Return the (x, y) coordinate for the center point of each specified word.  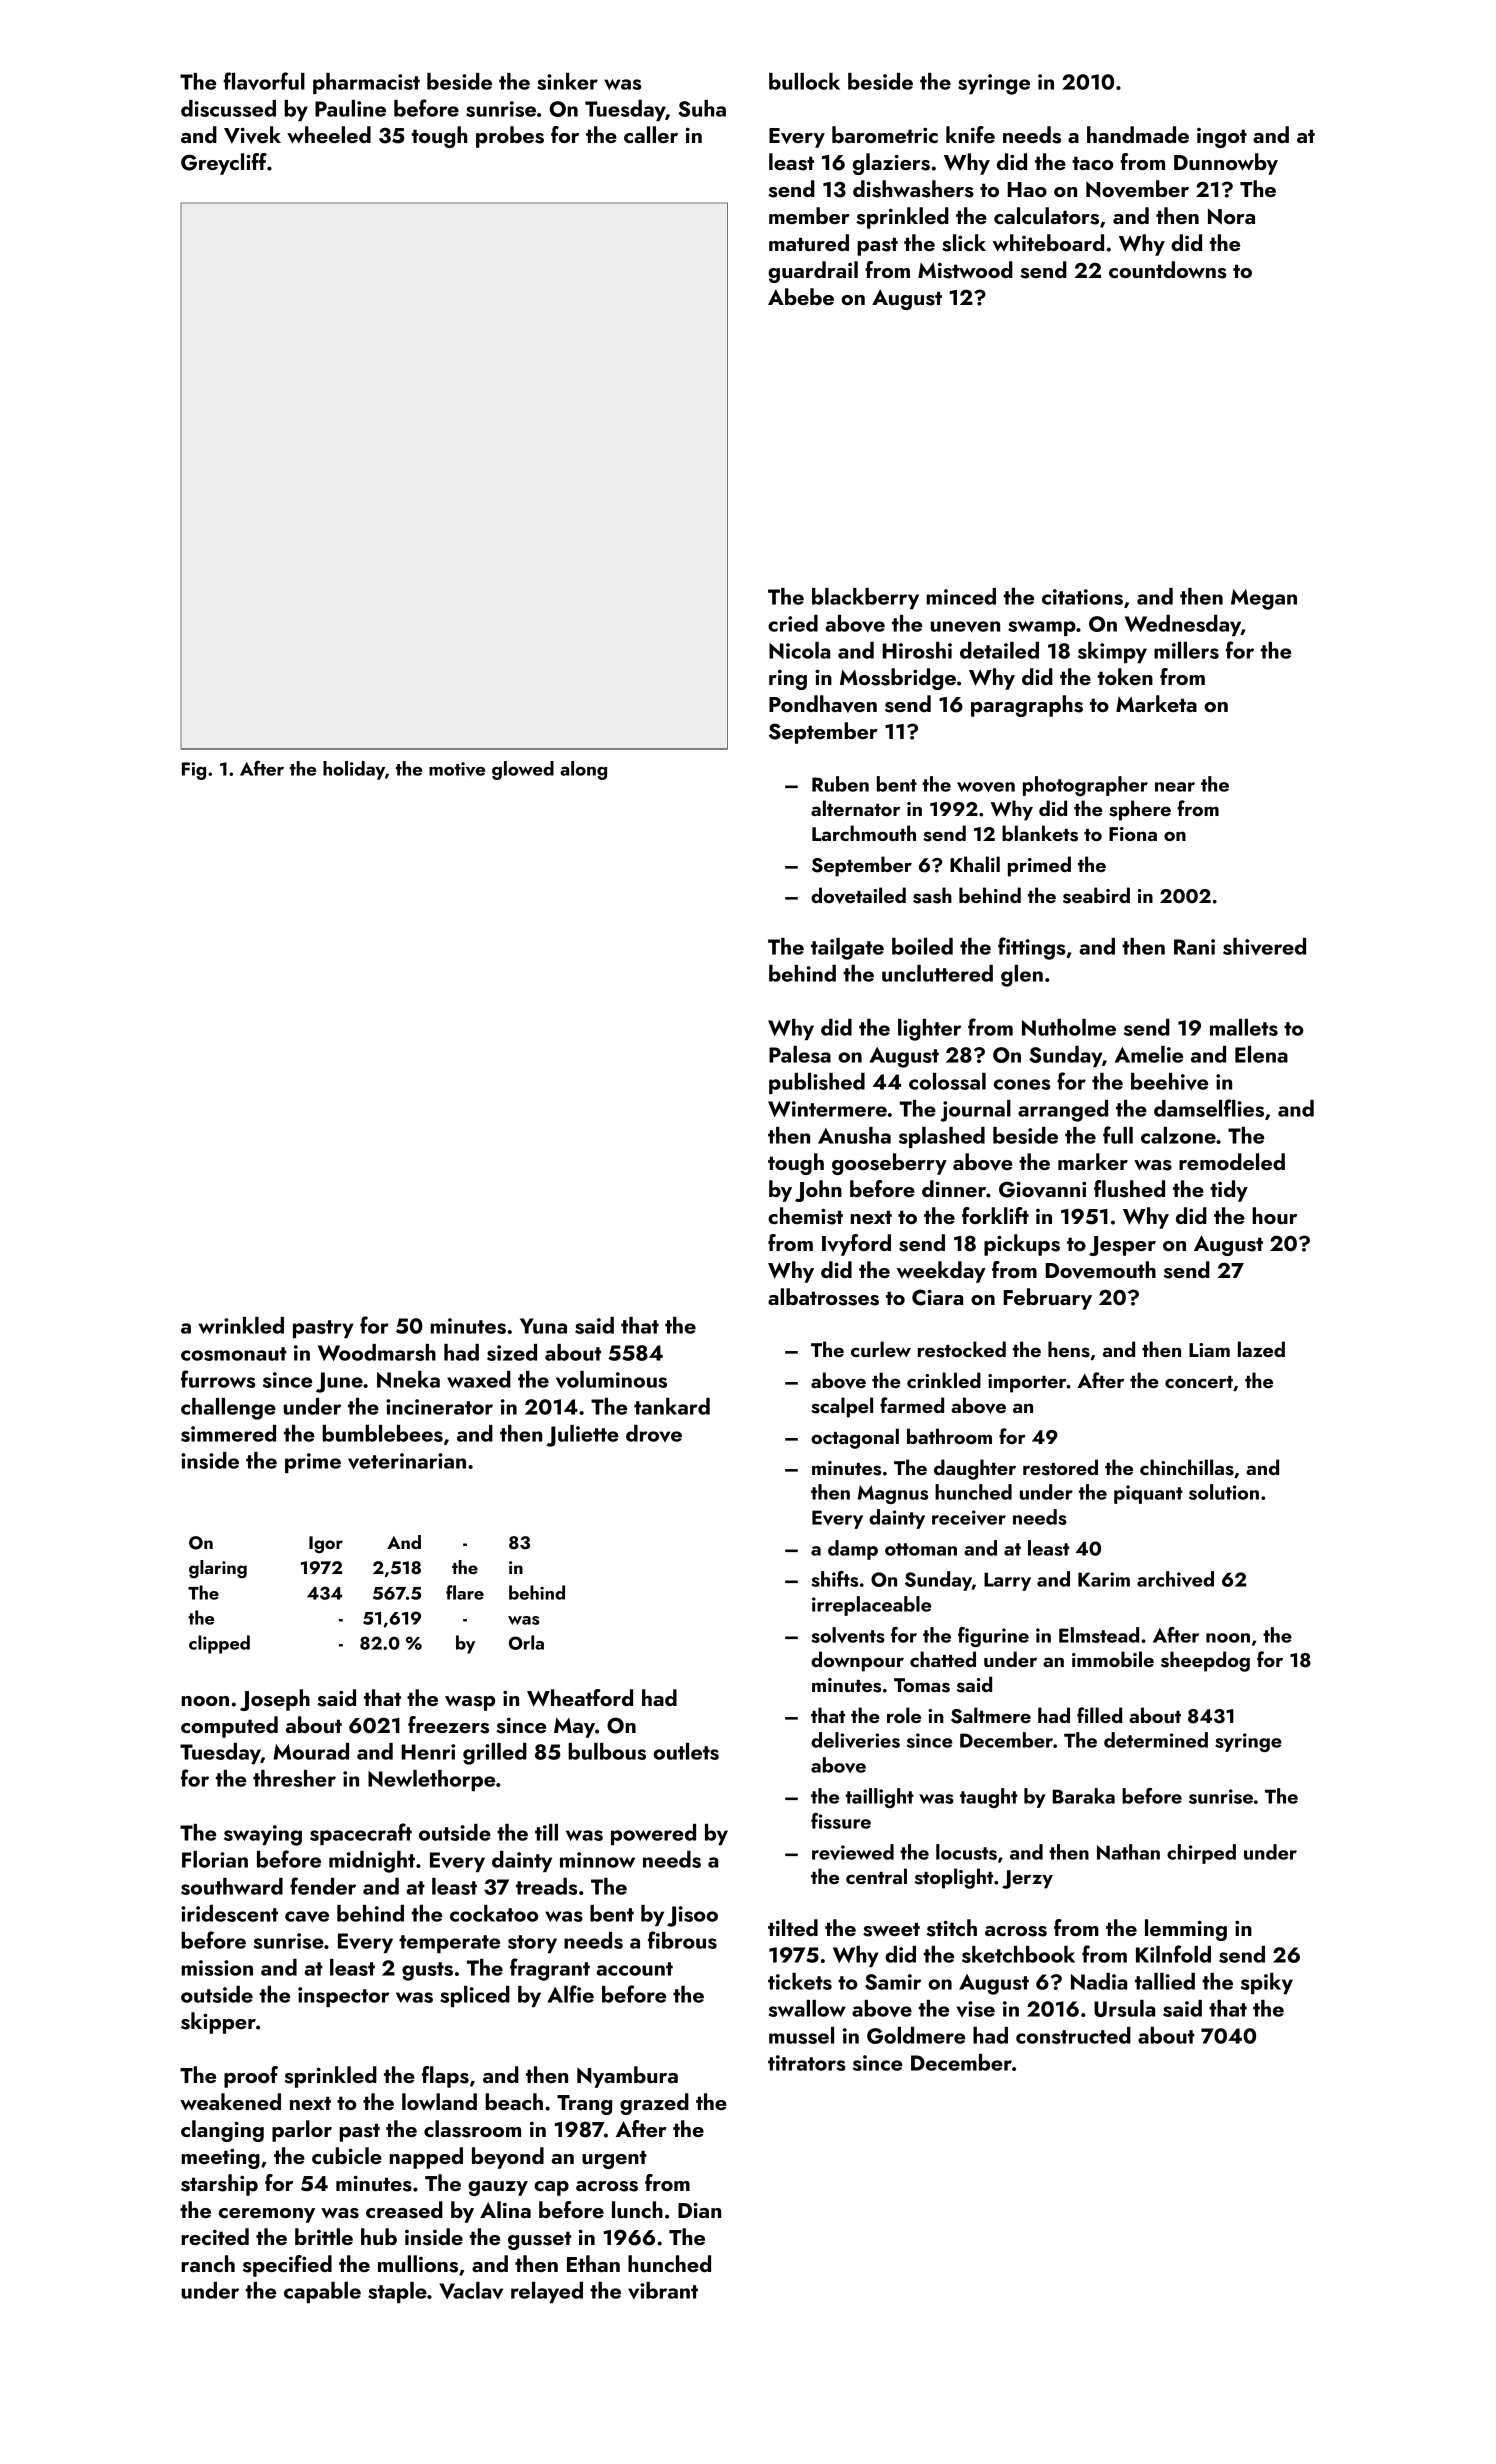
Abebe (801, 296)
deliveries (855, 1740)
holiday (354, 770)
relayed (547, 2292)
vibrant (663, 2290)
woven (986, 787)
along (583, 770)
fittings (1031, 948)
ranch (208, 2263)
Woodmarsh (377, 1352)
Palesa (800, 1054)
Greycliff (224, 164)
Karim (1104, 1579)
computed (229, 1727)
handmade (1138, 134)
